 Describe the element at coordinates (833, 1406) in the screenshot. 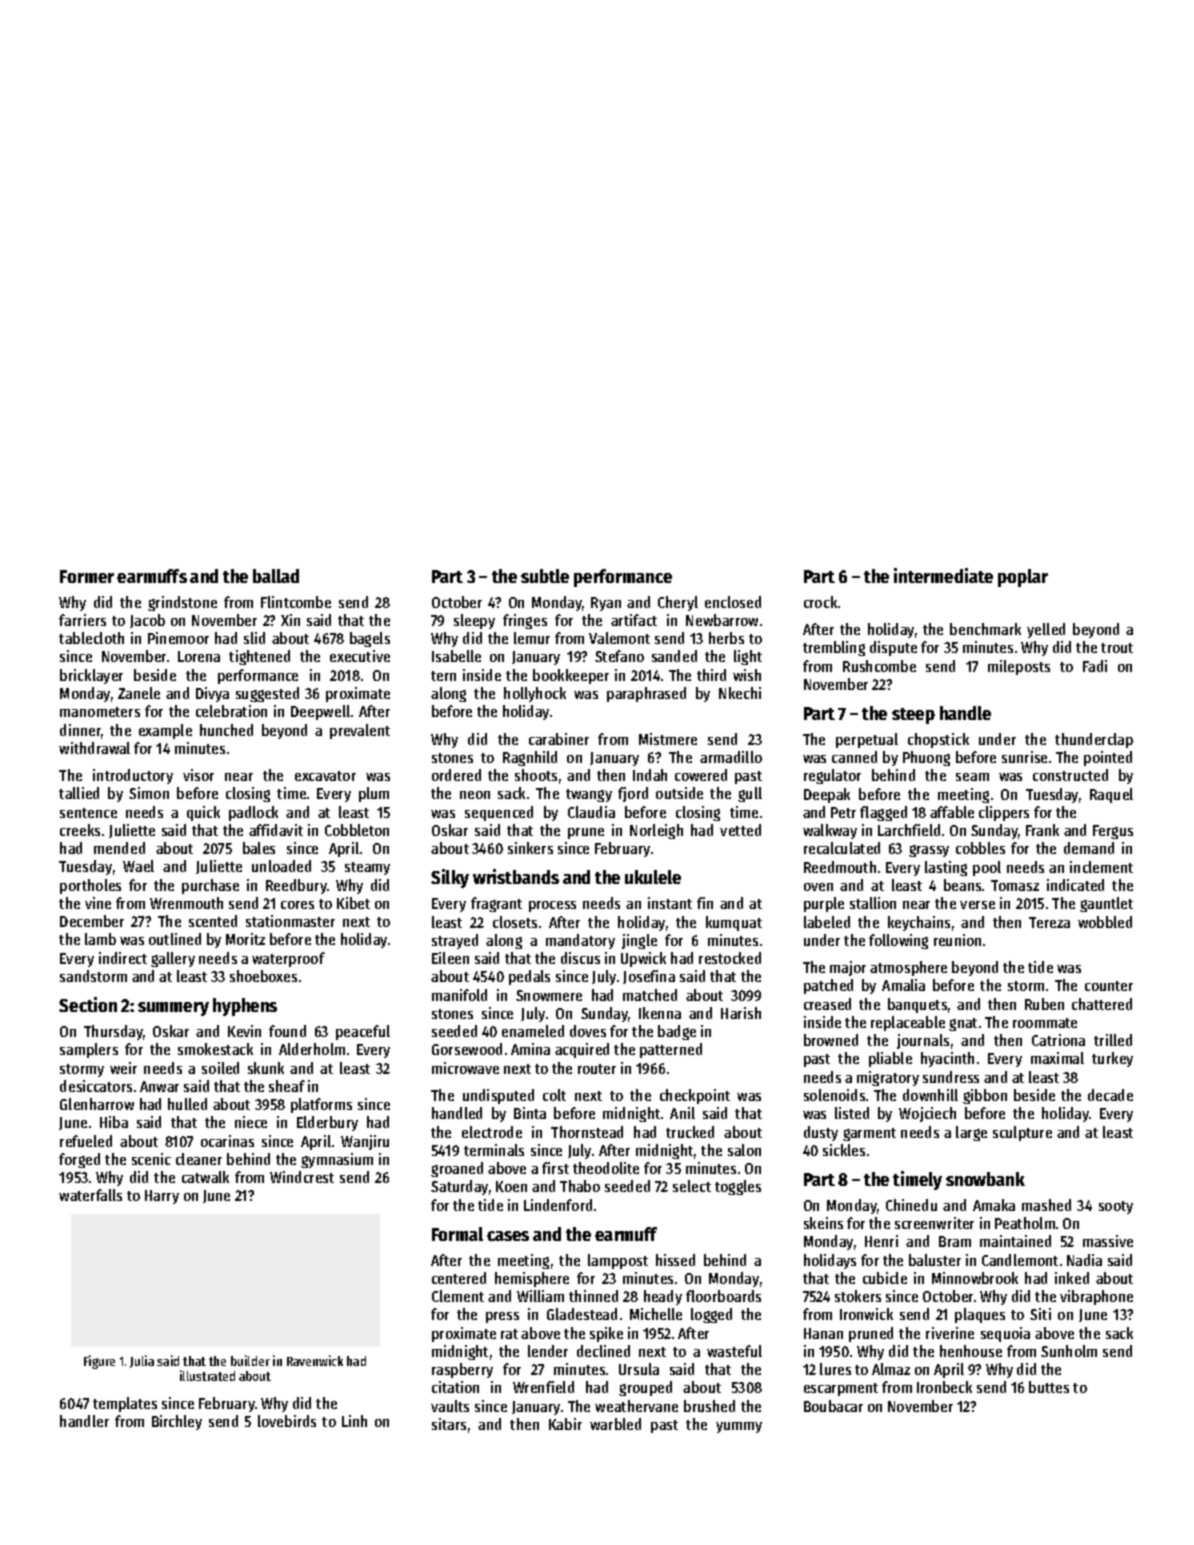

I see `Boubacar` at that location.
